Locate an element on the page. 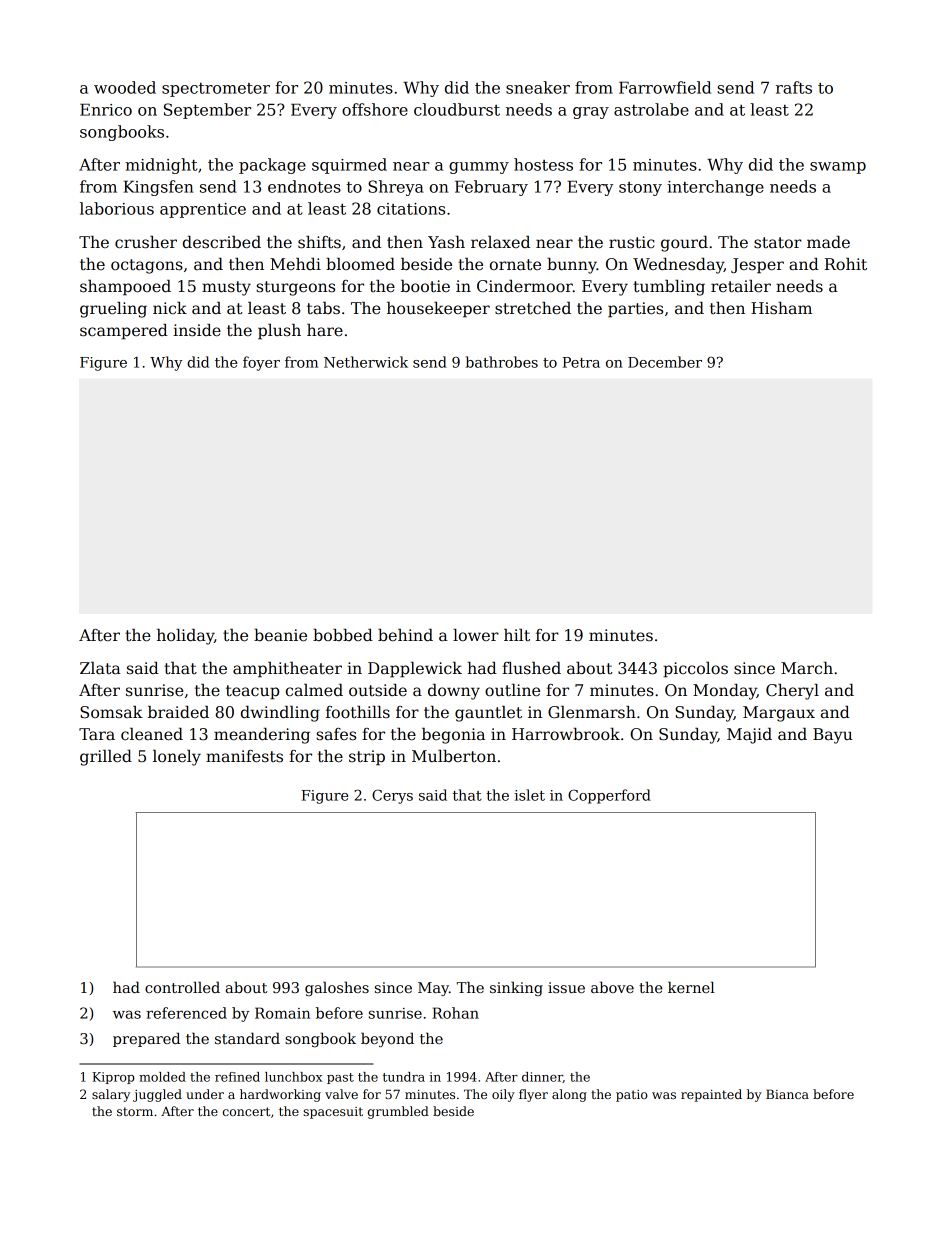 The height and width of the page is (1233, 952). spectrometer is located at coordinates (216, 90).
